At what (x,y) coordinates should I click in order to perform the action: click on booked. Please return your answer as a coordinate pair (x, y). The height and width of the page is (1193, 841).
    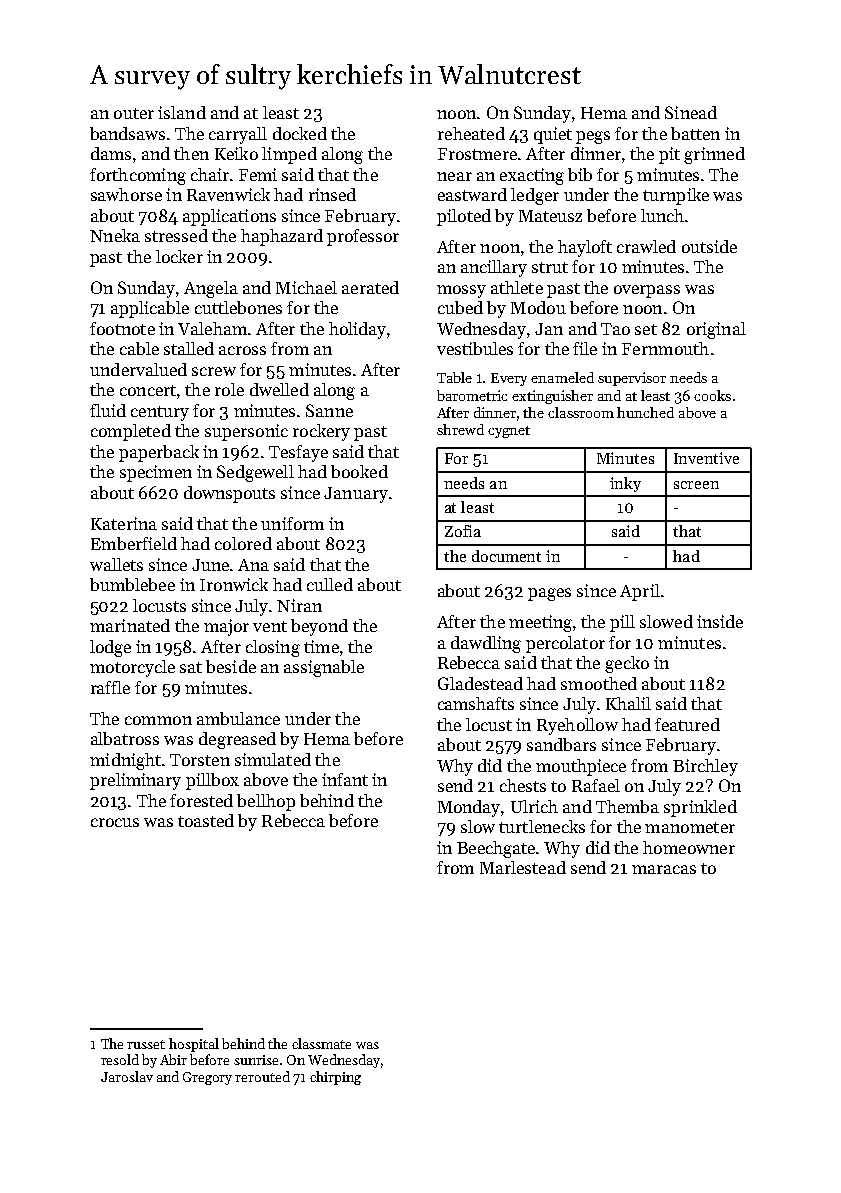
    Looking at the image, I should click on (359, 471).
